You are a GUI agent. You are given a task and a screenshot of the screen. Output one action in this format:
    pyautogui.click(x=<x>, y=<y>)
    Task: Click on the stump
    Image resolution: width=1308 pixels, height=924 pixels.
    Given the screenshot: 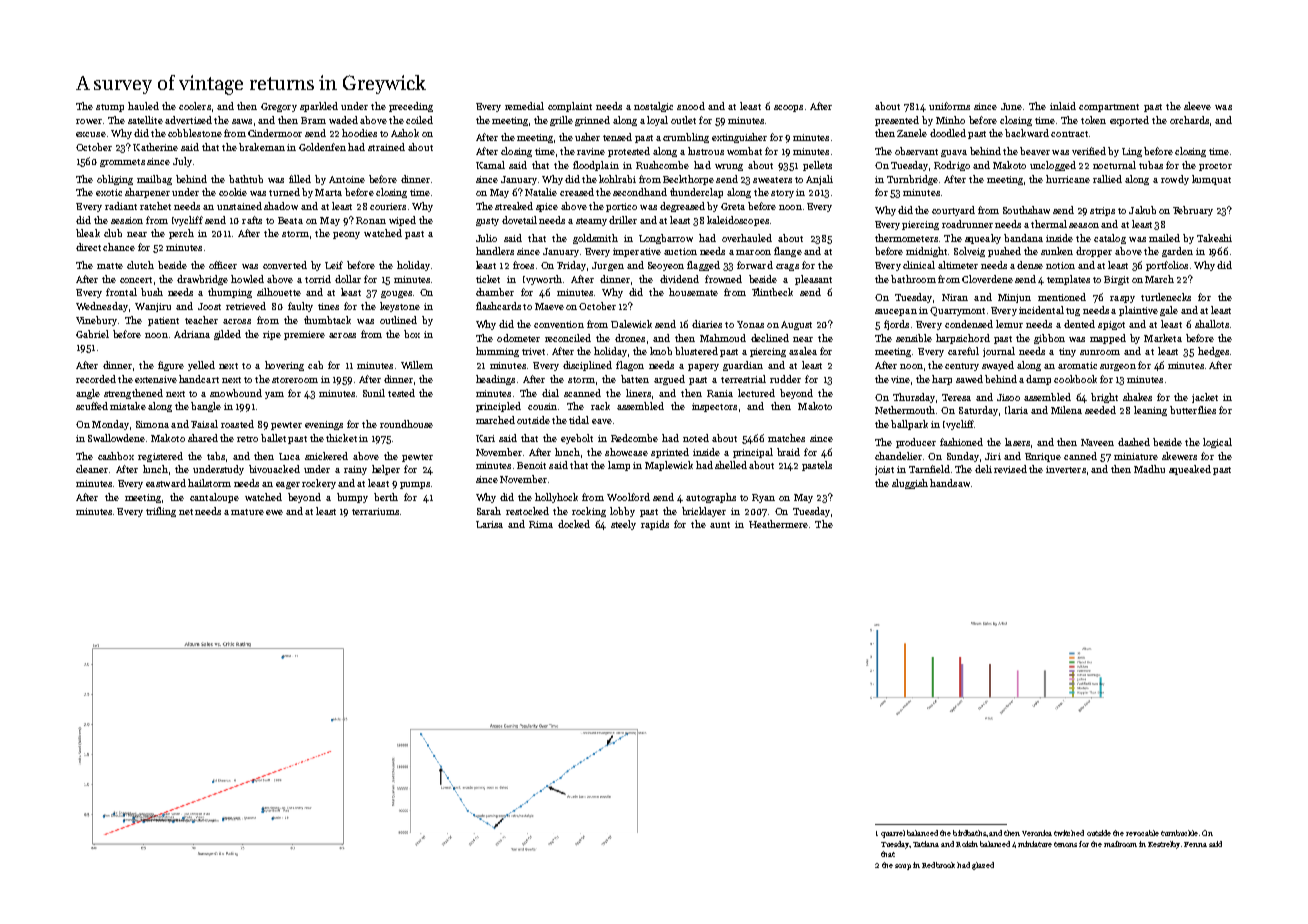 What is the action you would take?
    pyautogui.click(x=110, y=108)
